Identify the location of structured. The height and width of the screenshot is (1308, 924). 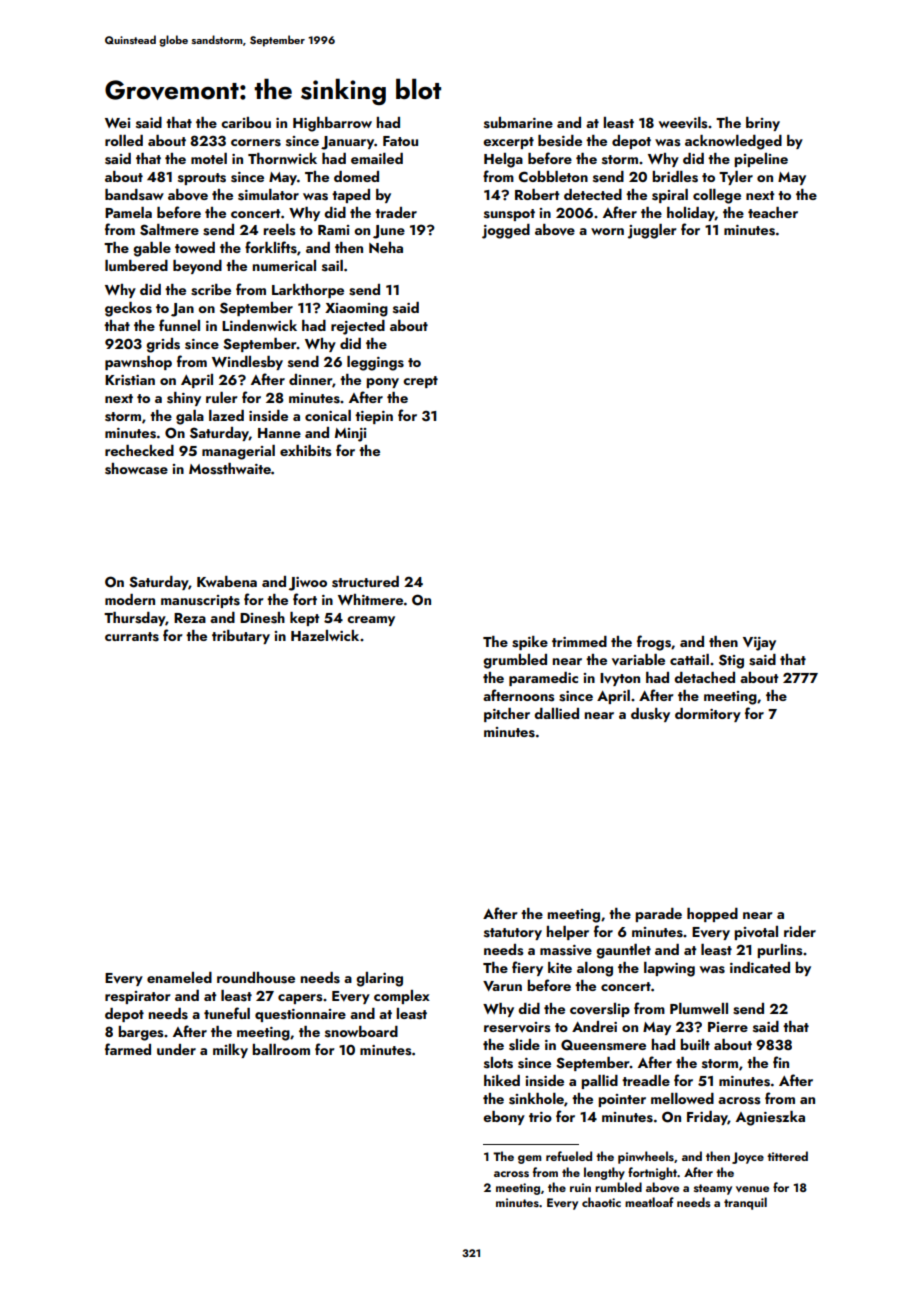
(365, 582).
